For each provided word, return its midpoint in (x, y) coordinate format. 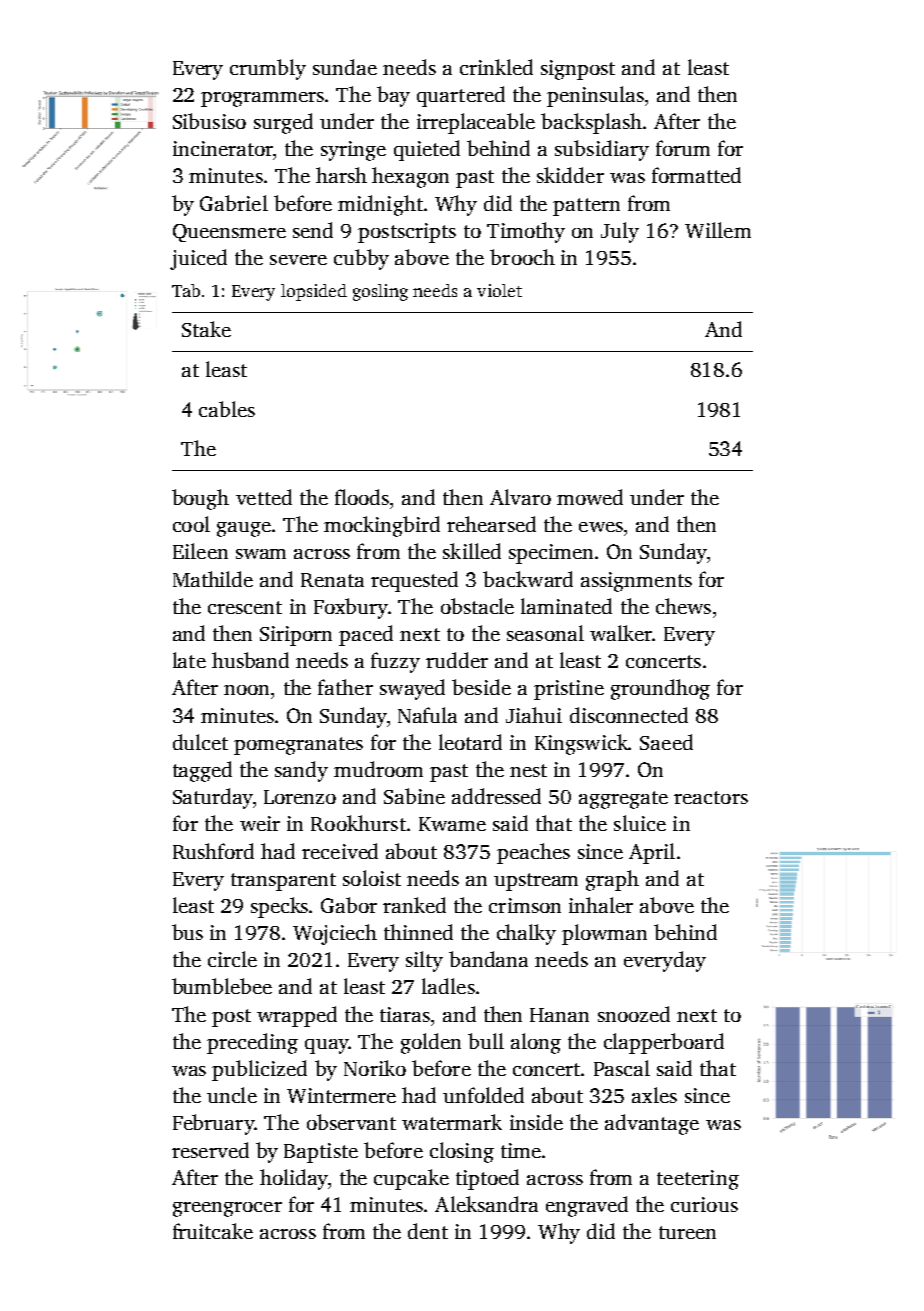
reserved (210, 1150)
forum (683, 148)
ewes (601, 527)
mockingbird (382, 526)
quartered (461, 96)
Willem (718, 230)
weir (260, 823)
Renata (332, 580)
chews (683, 606)
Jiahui (534, 715)
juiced (198, 259)
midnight (380, 205)
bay (393, 96)
